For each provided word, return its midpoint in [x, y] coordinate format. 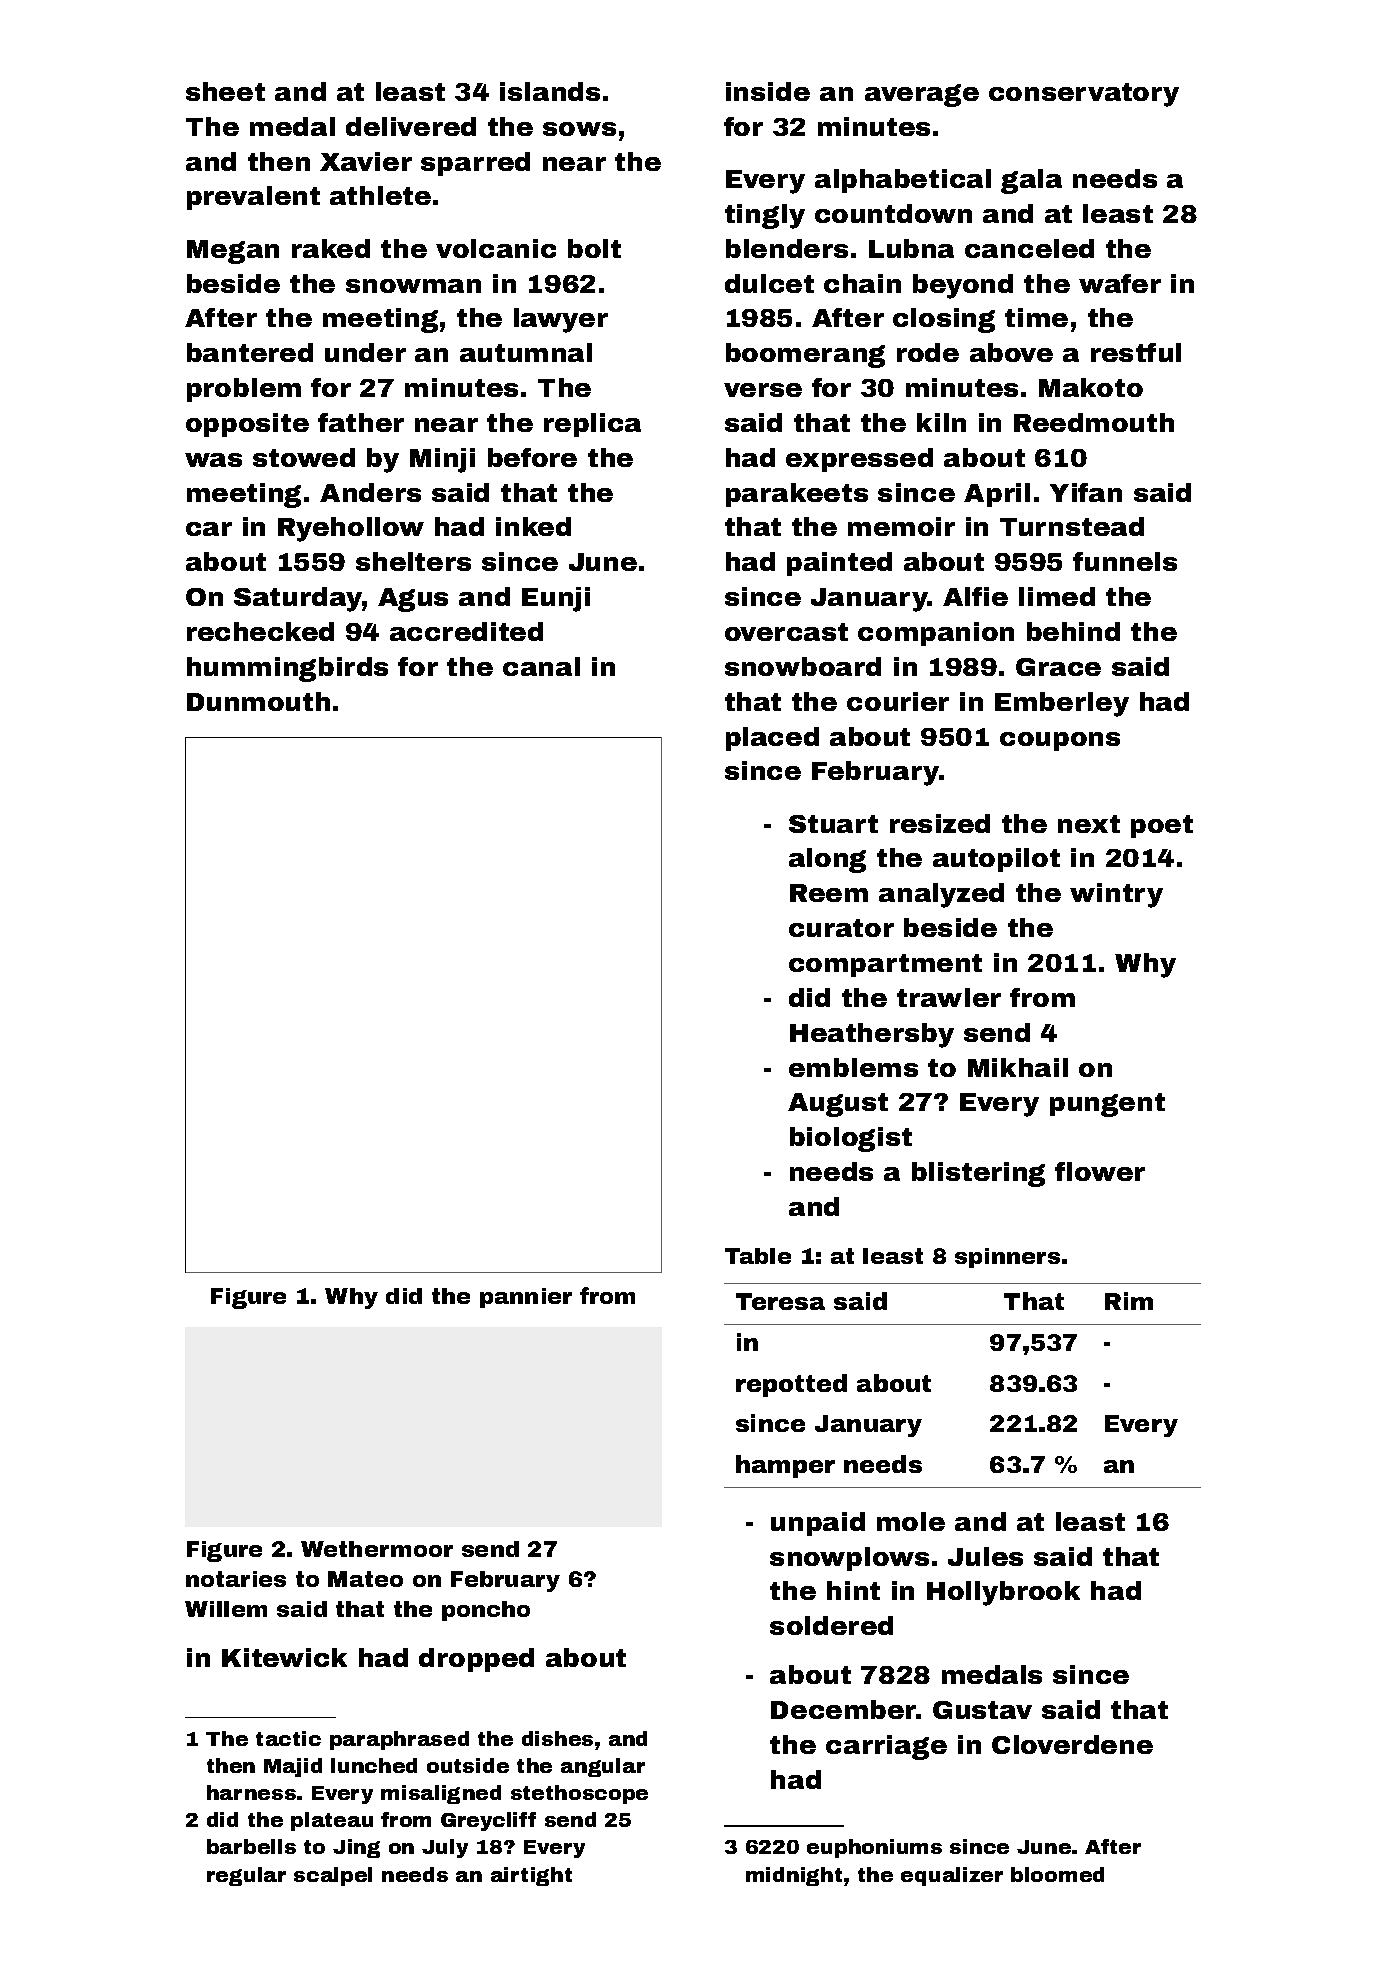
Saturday [298, 599]
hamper [785, 1466]
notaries [236, 1579]
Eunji [556, 599]
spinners [1007, 1258]
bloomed [1057, 1874]
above [1011, 352]
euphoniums [874, 1848]
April [997, 495]
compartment [885, 965]
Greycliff [488, 1821]
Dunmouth [258, 701]
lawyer [561, 320]
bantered [250, 352]
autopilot [996, 860]
